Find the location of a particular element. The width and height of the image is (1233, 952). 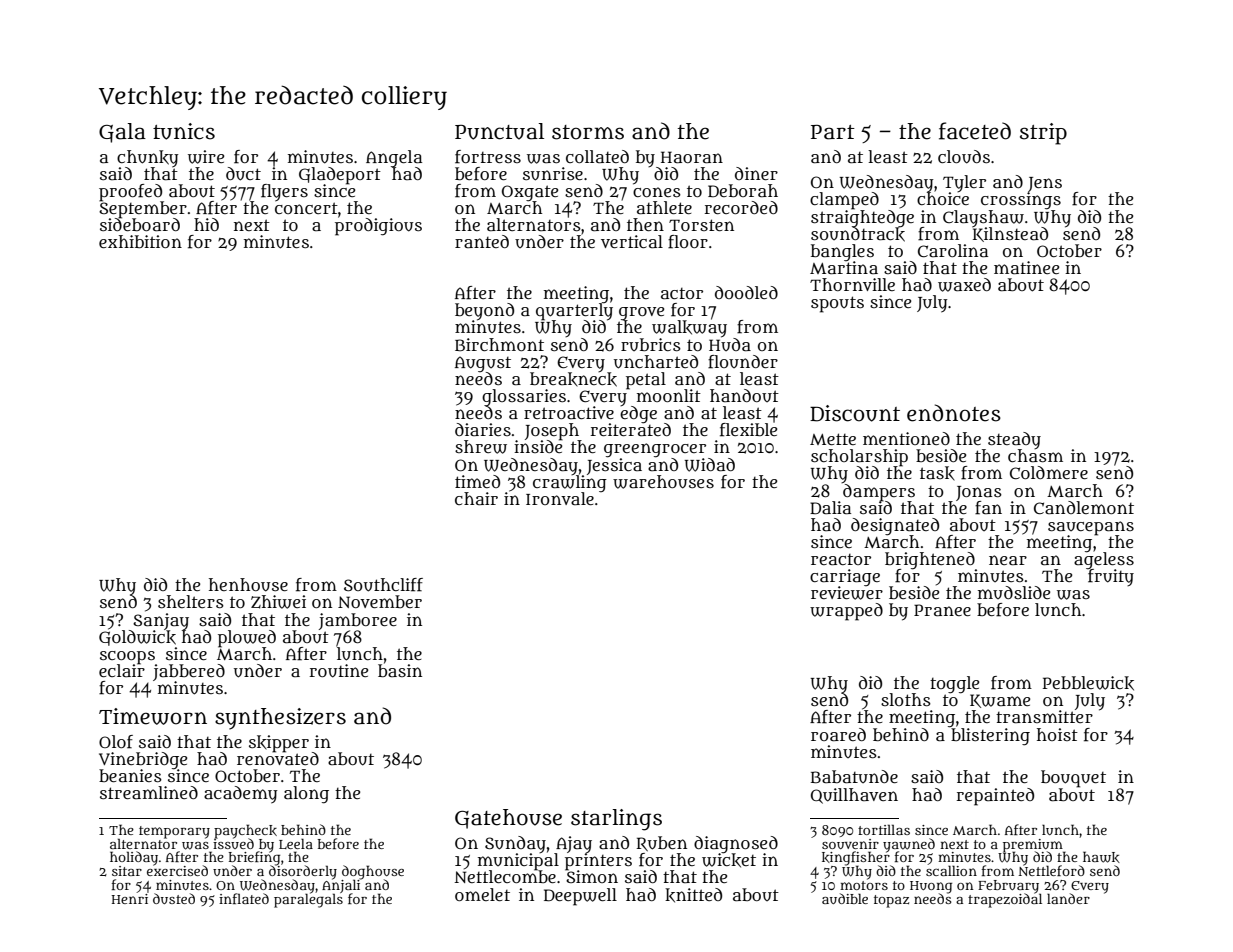

proofed is located at coordinates (130, 192).
